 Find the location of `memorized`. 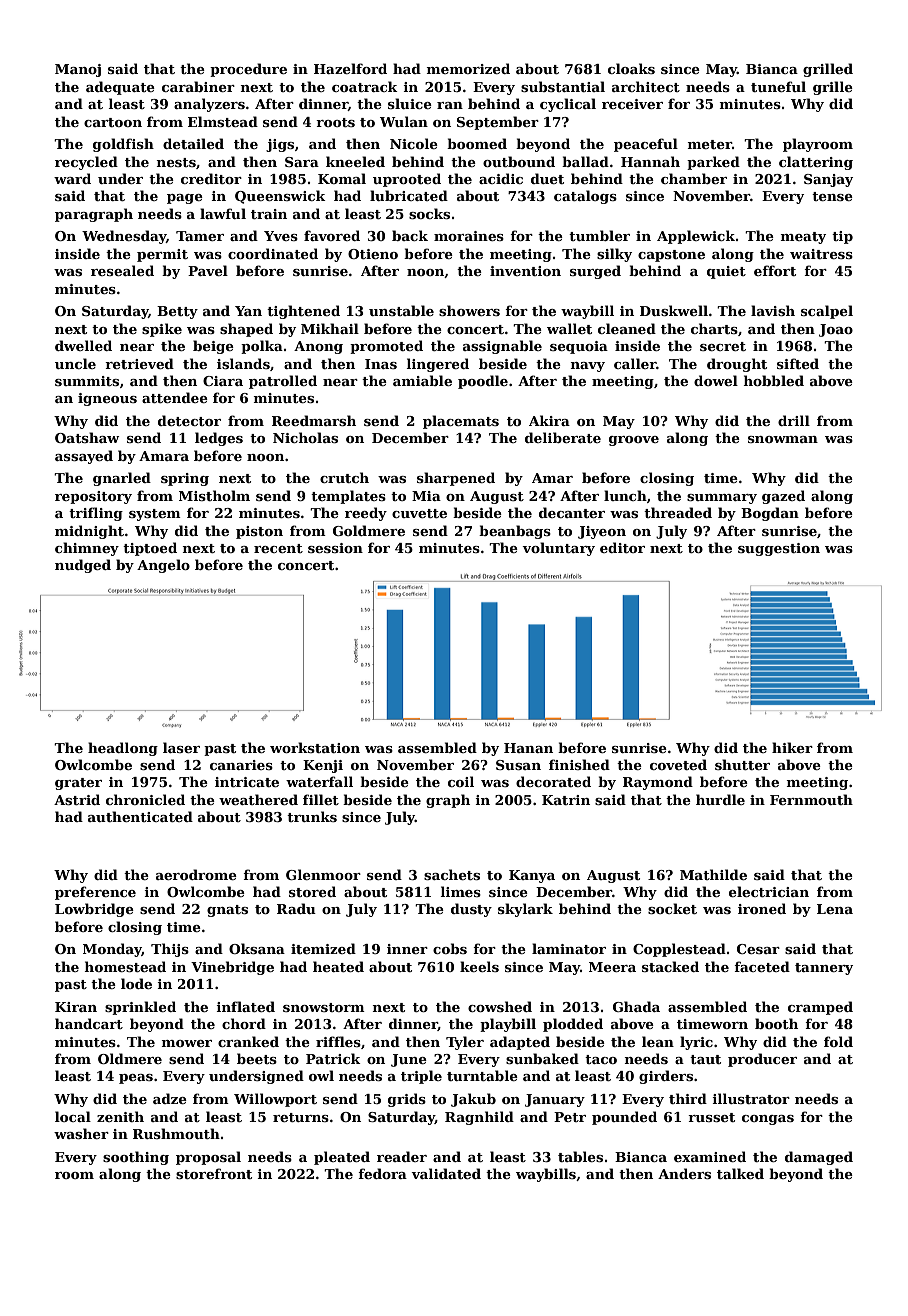

memorized is located at coordinates (468, 68).
